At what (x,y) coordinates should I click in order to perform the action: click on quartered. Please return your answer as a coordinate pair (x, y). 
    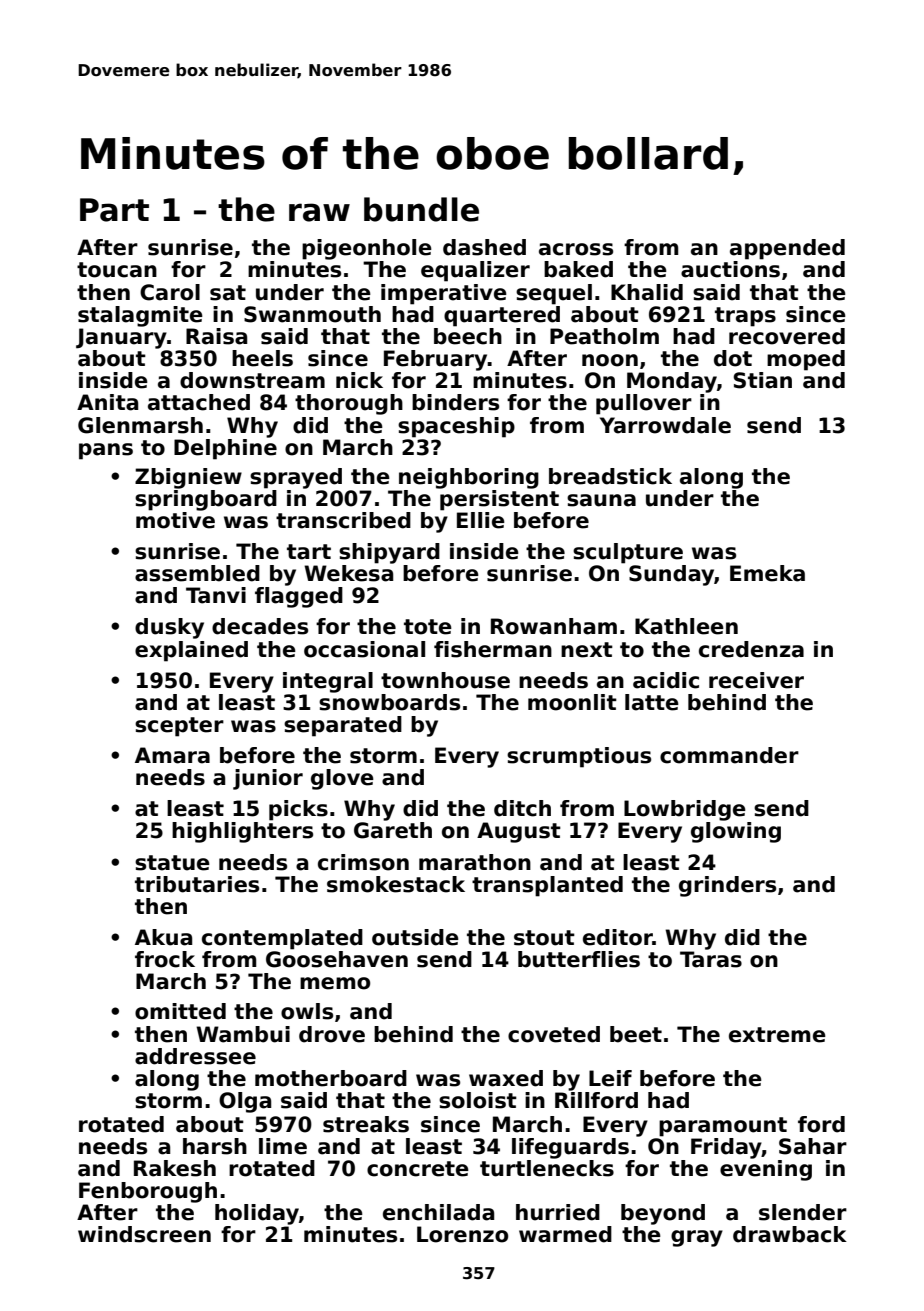
    Looking at the image, I should click on (502, 316).
